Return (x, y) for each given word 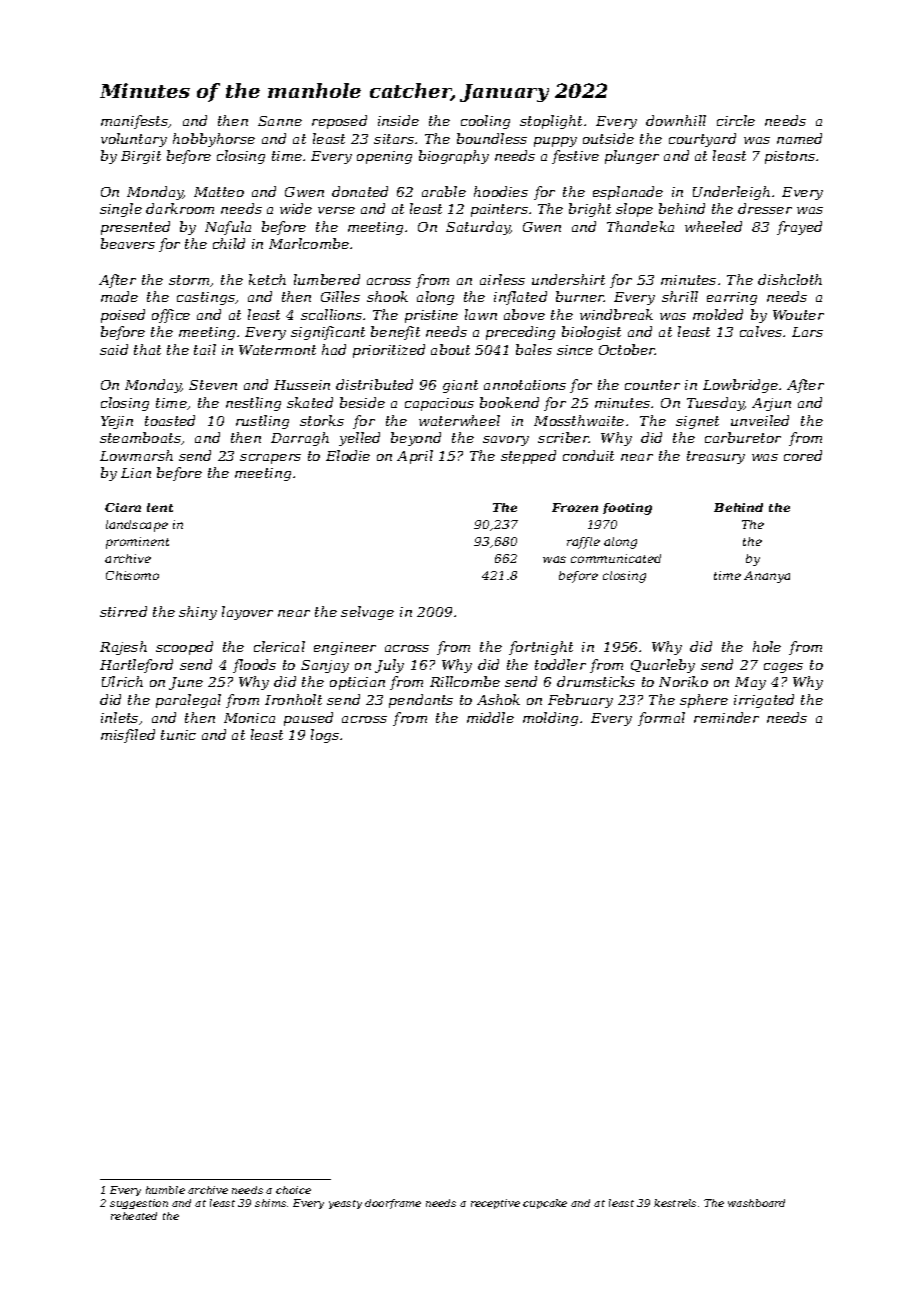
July (389, 666)
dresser (765, 208)
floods (254, 666)
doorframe (393, 1204)
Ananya (767, 577)
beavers (128, 243)
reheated (134, 1216)
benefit (395, 333)
